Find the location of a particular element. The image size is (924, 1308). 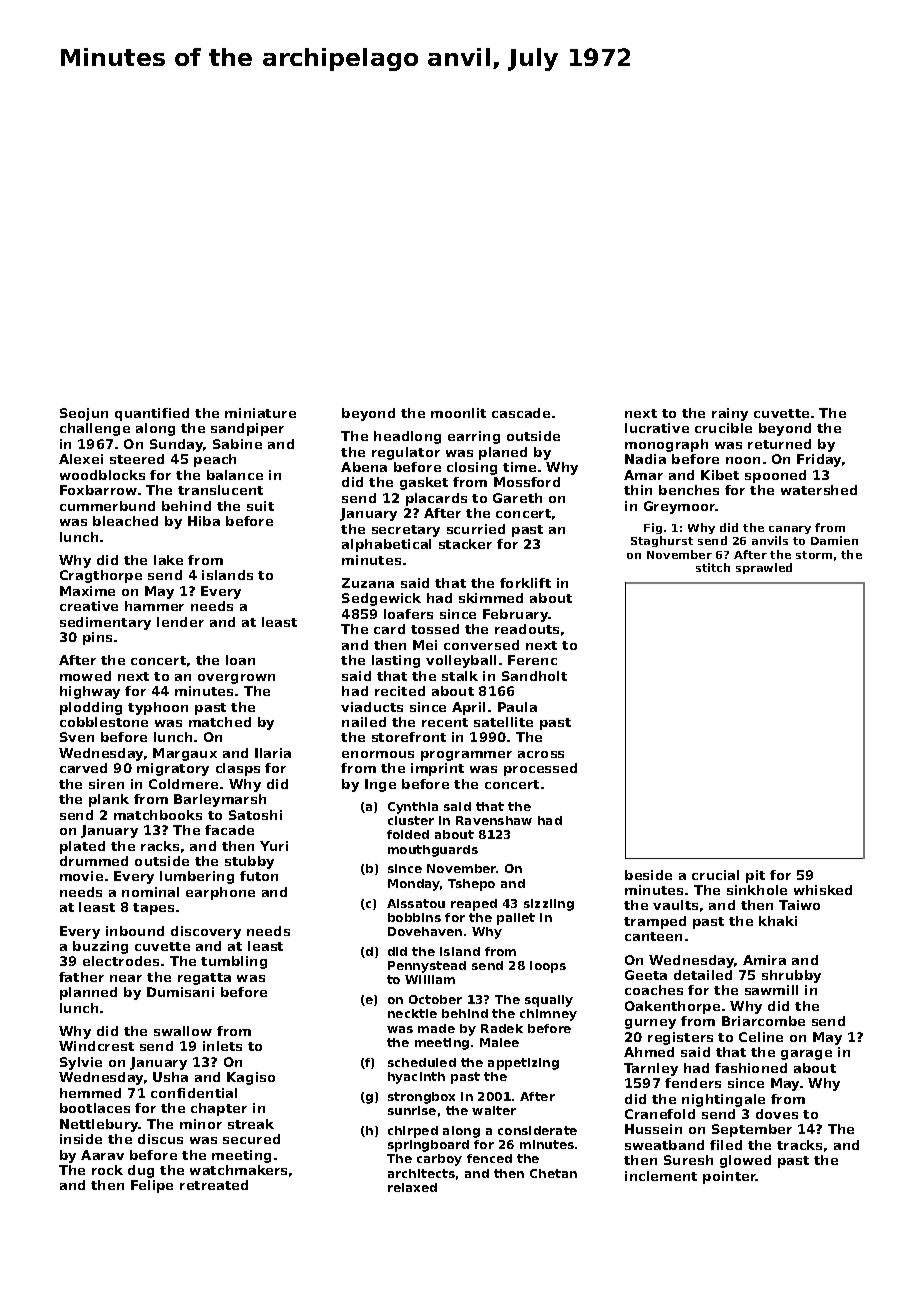

beside is located at coordinates (648, 875).
